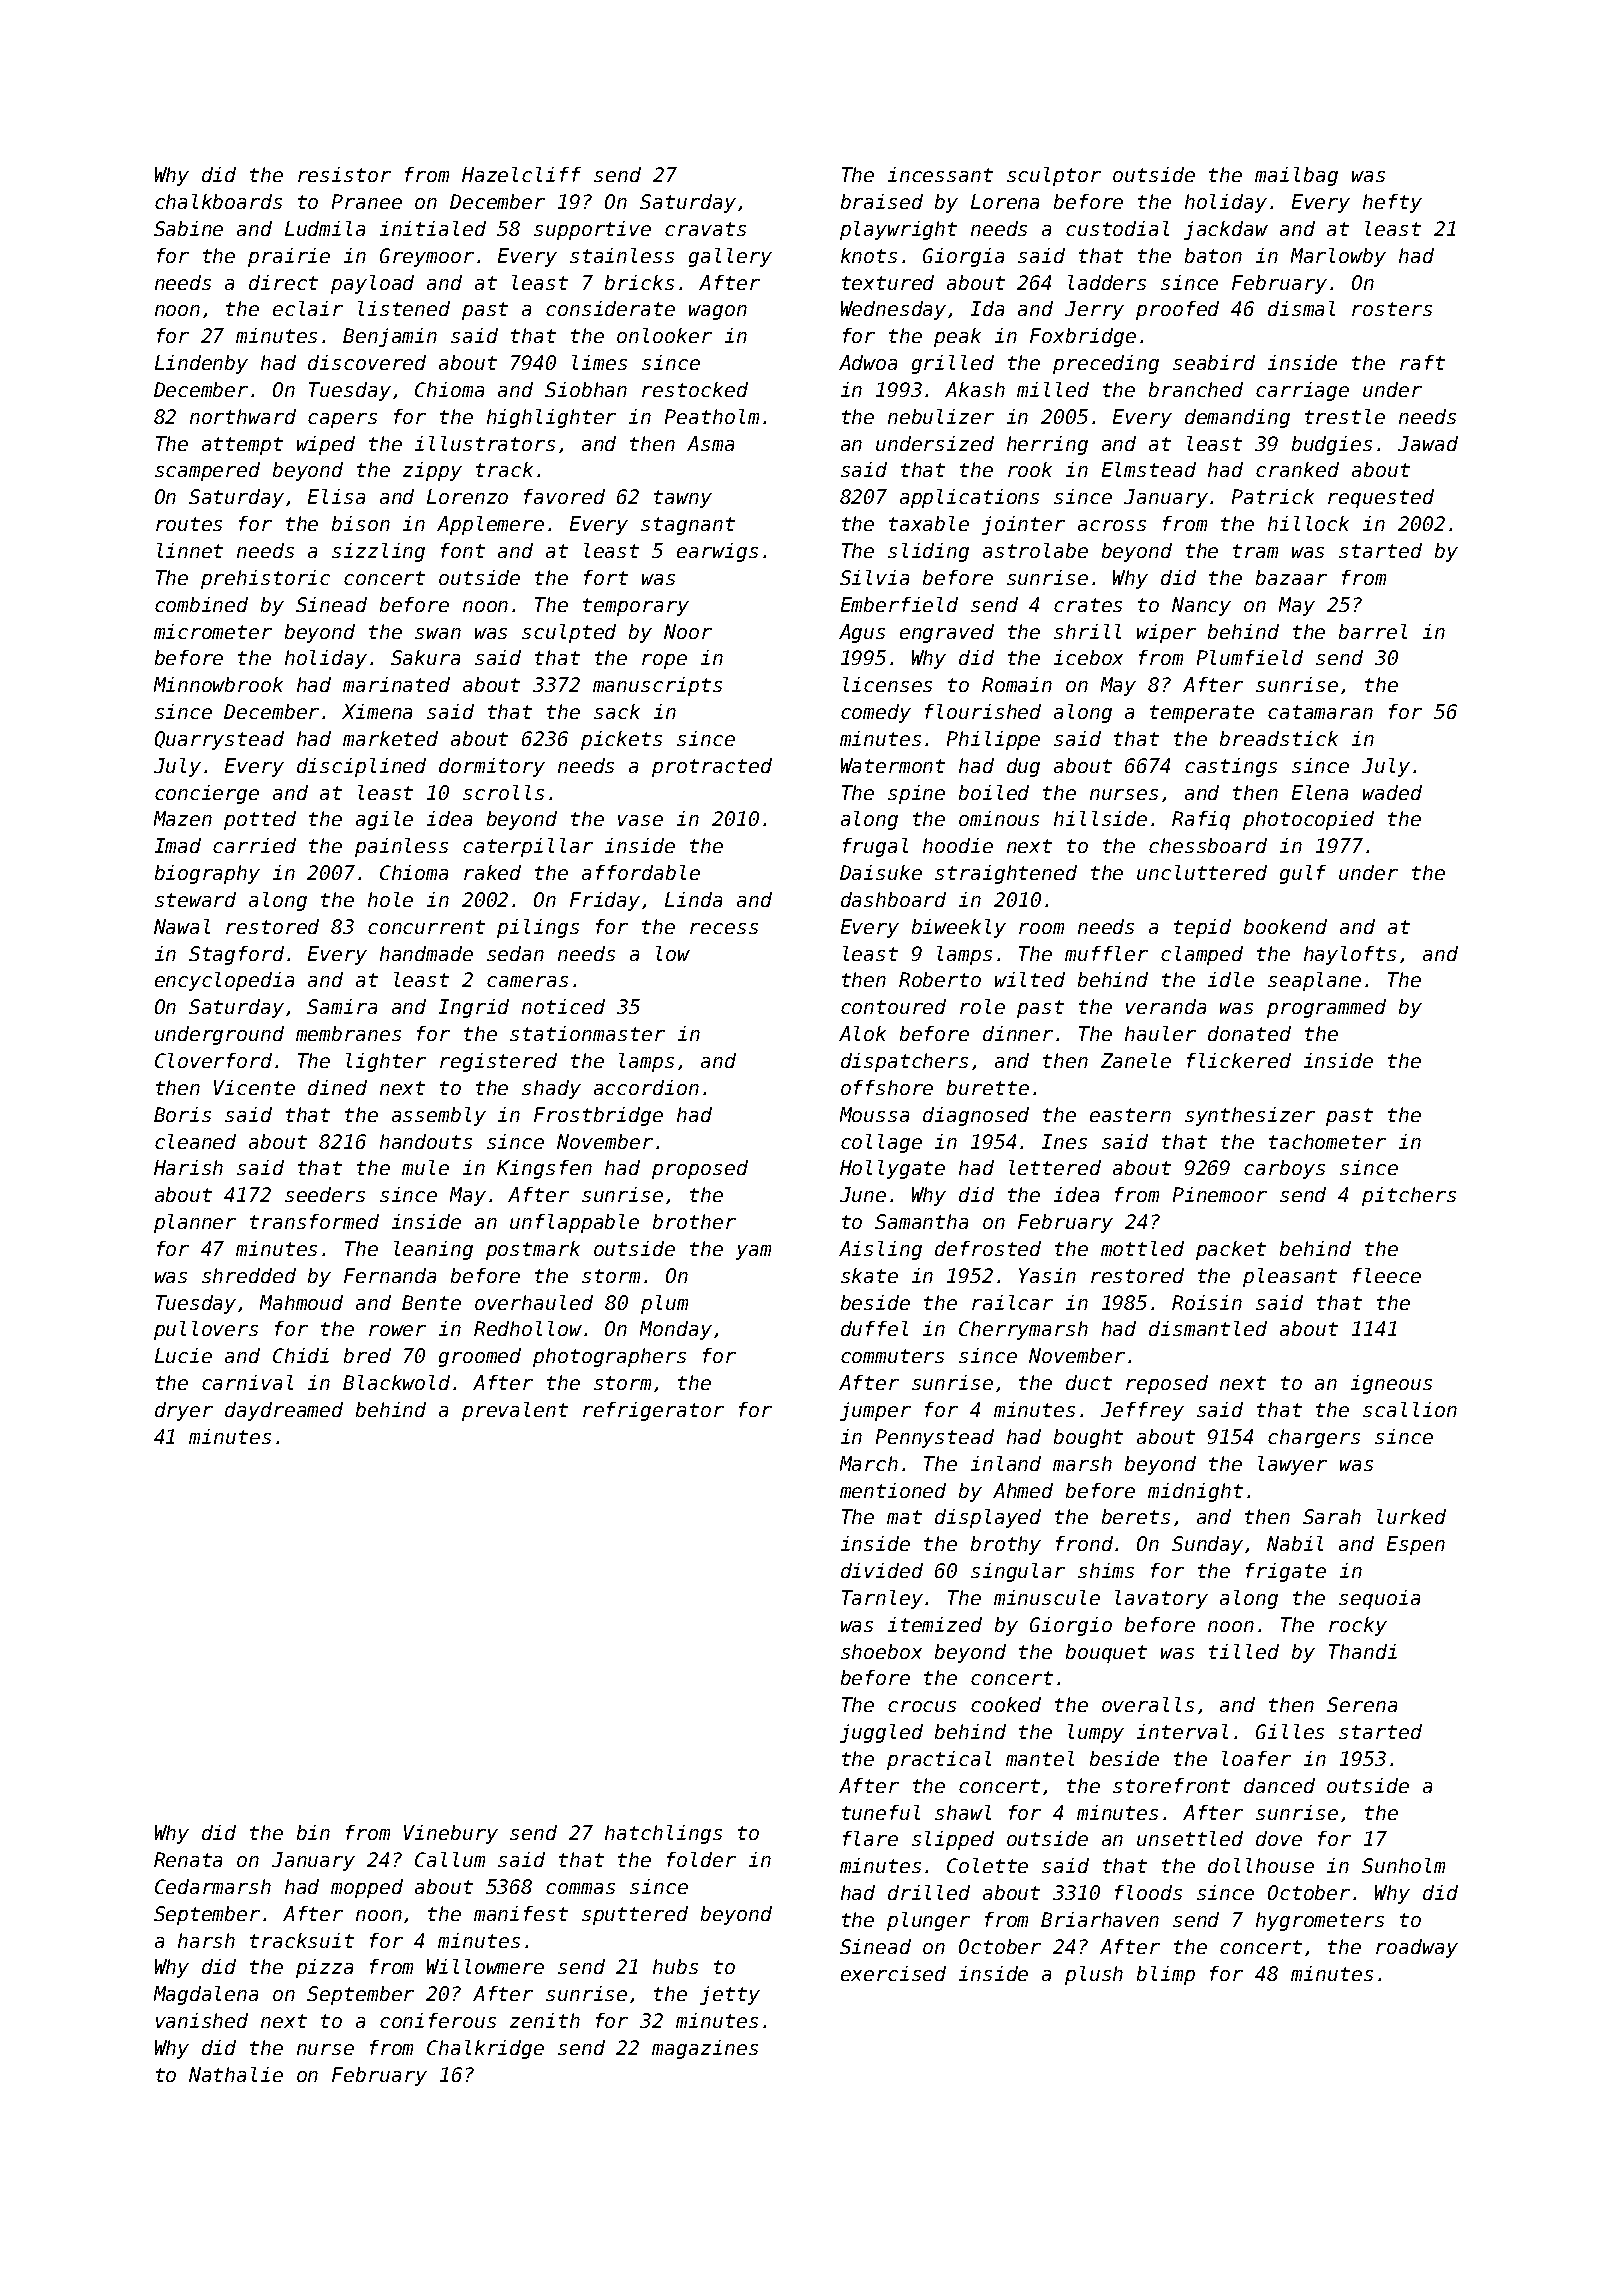 This screenshot has height=2292, width=1620. I want to click on dismal, so click(1301, 308).
